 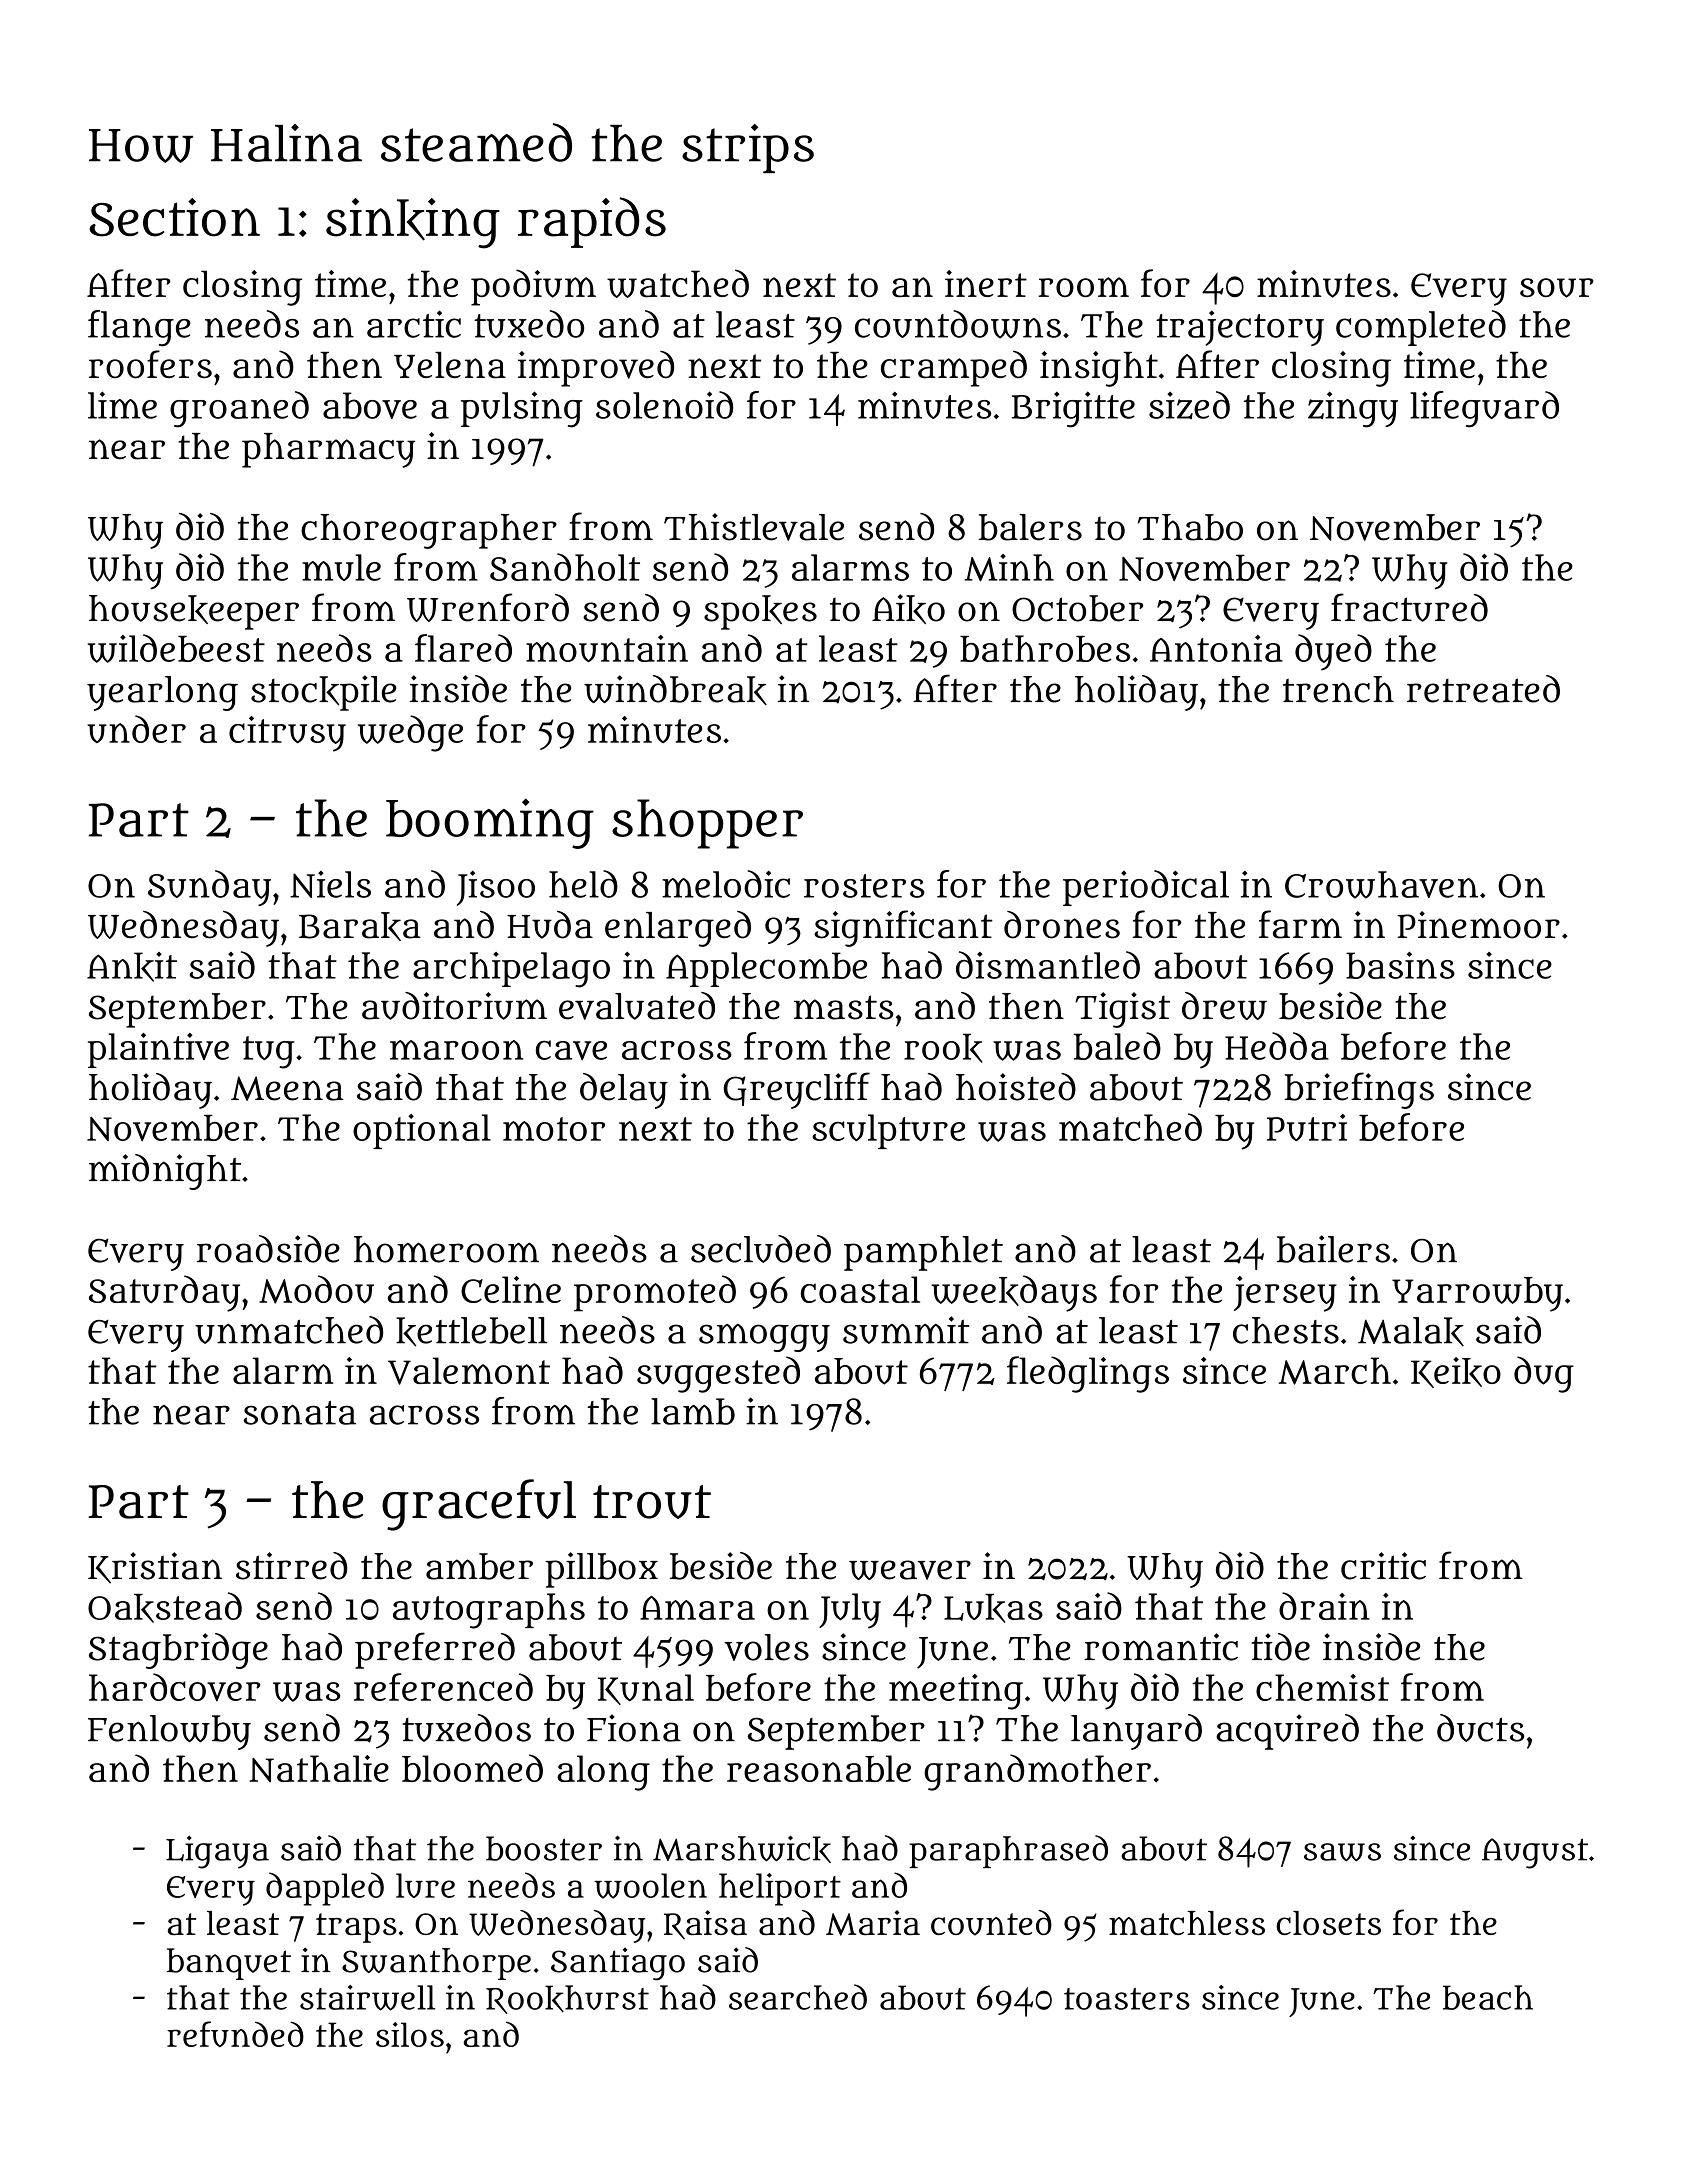 I want to click on rapids, so click(x=592, y=222).
